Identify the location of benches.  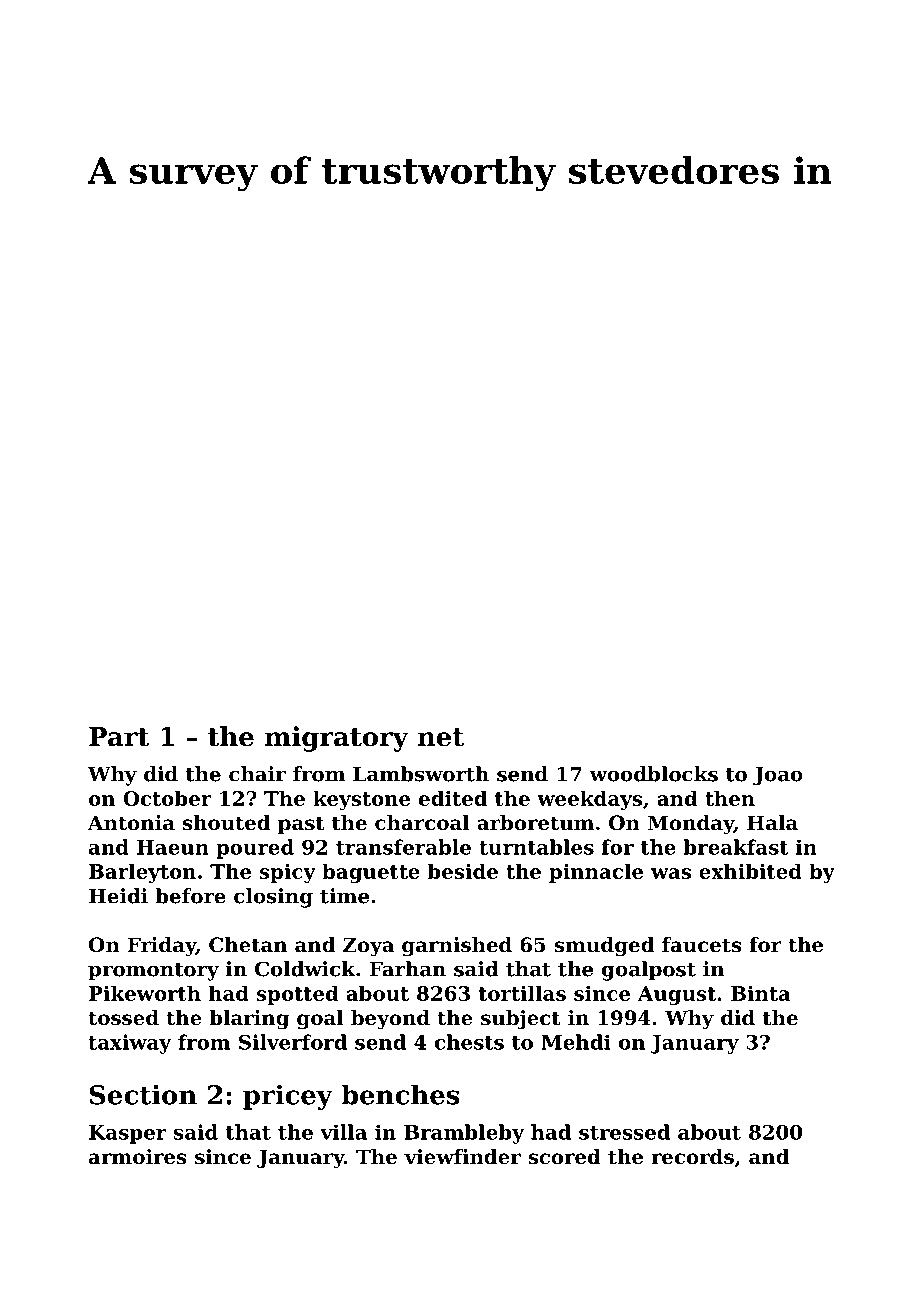
(400, 1094).
